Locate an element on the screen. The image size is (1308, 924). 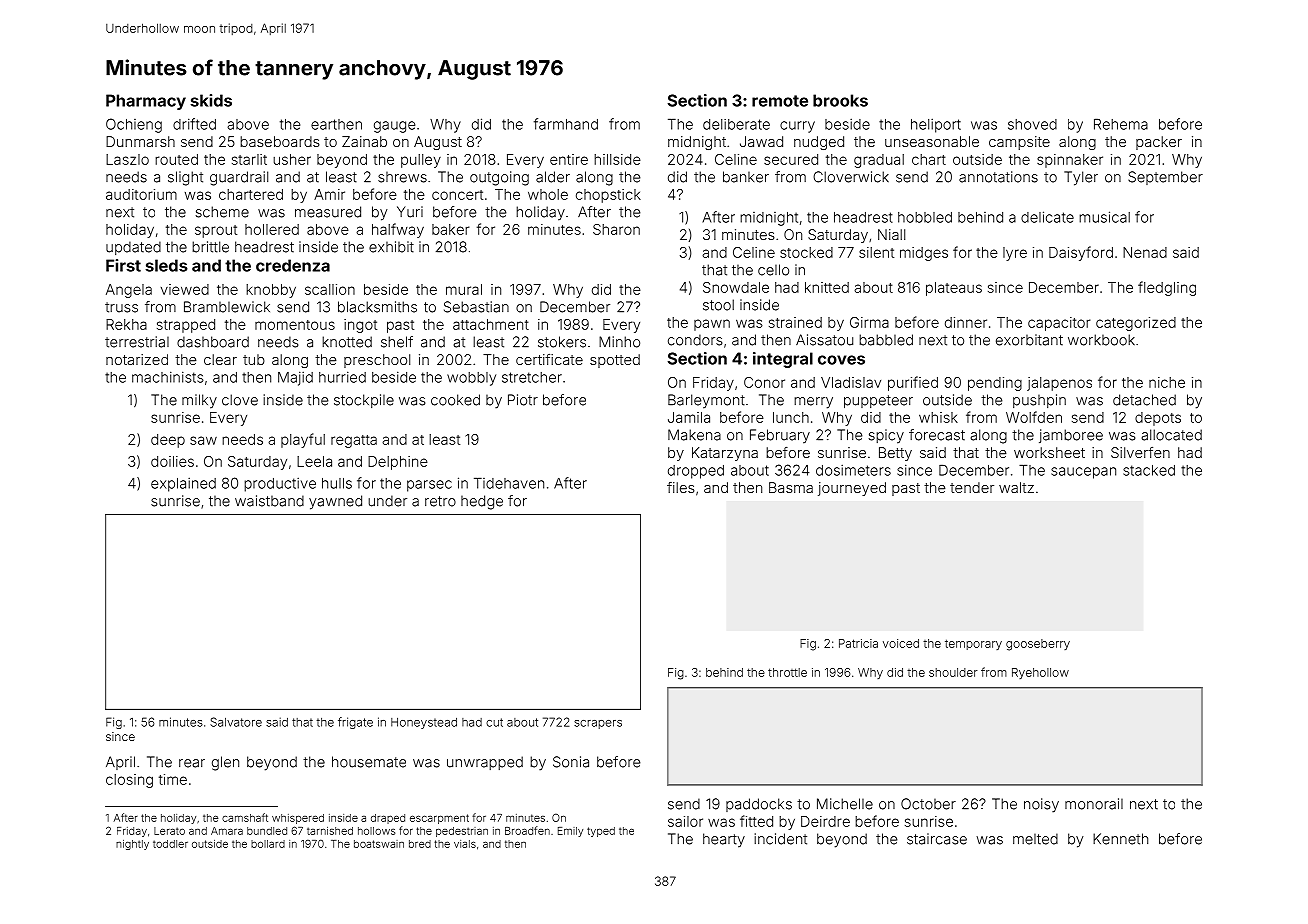
stretcher is located at coordinates (532, 377).
